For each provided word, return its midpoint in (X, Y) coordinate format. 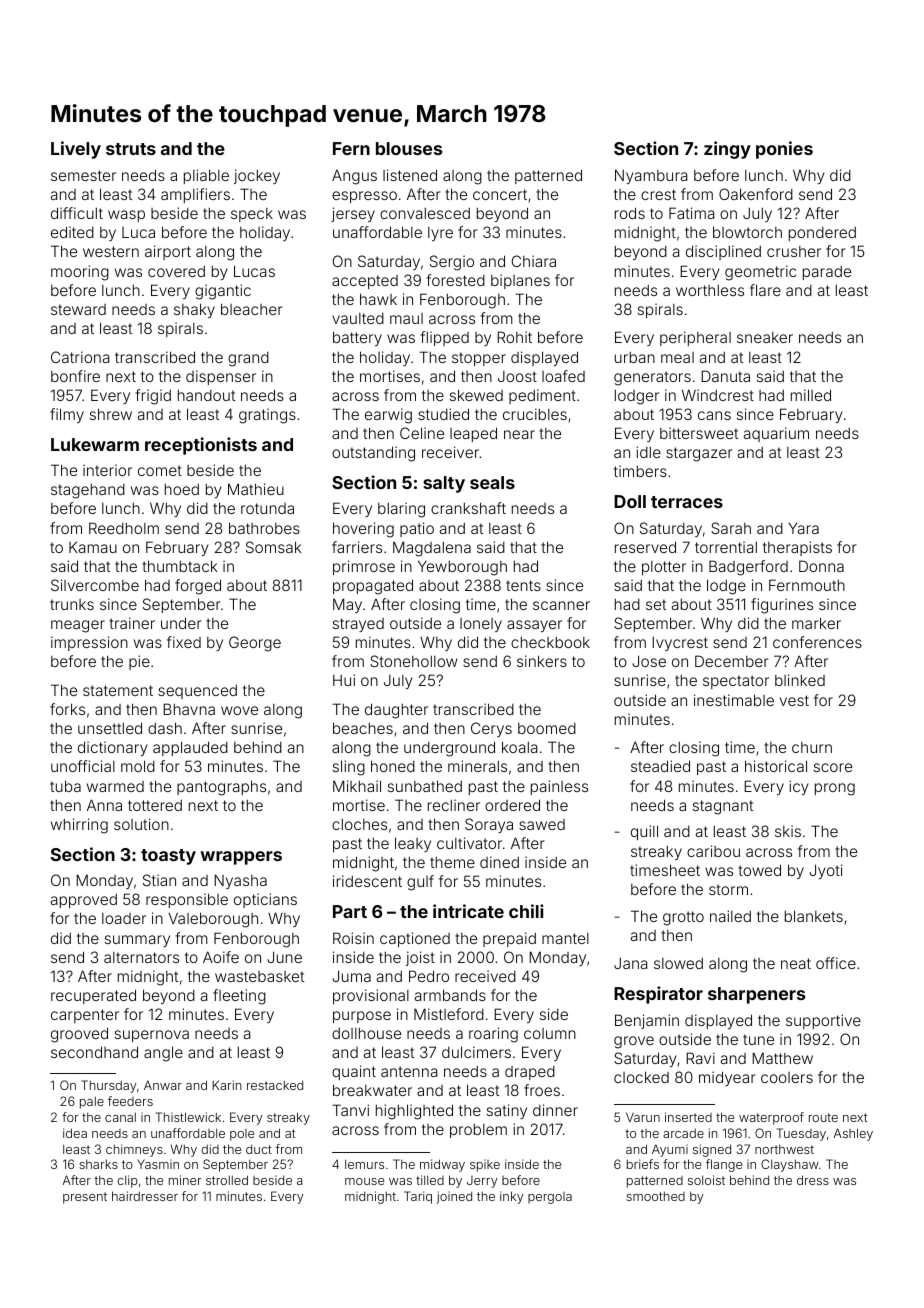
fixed (184, 642)
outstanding (373, 454)
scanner (561, 605)
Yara (803, 528)
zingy (727, 150)
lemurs (364, 1164)
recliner (454, 805)
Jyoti (825, 871)
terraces (687, 502)
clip (127, 1181)
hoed (182, 489)
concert (500, 194)
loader (124, 918)
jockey (257, 176)
